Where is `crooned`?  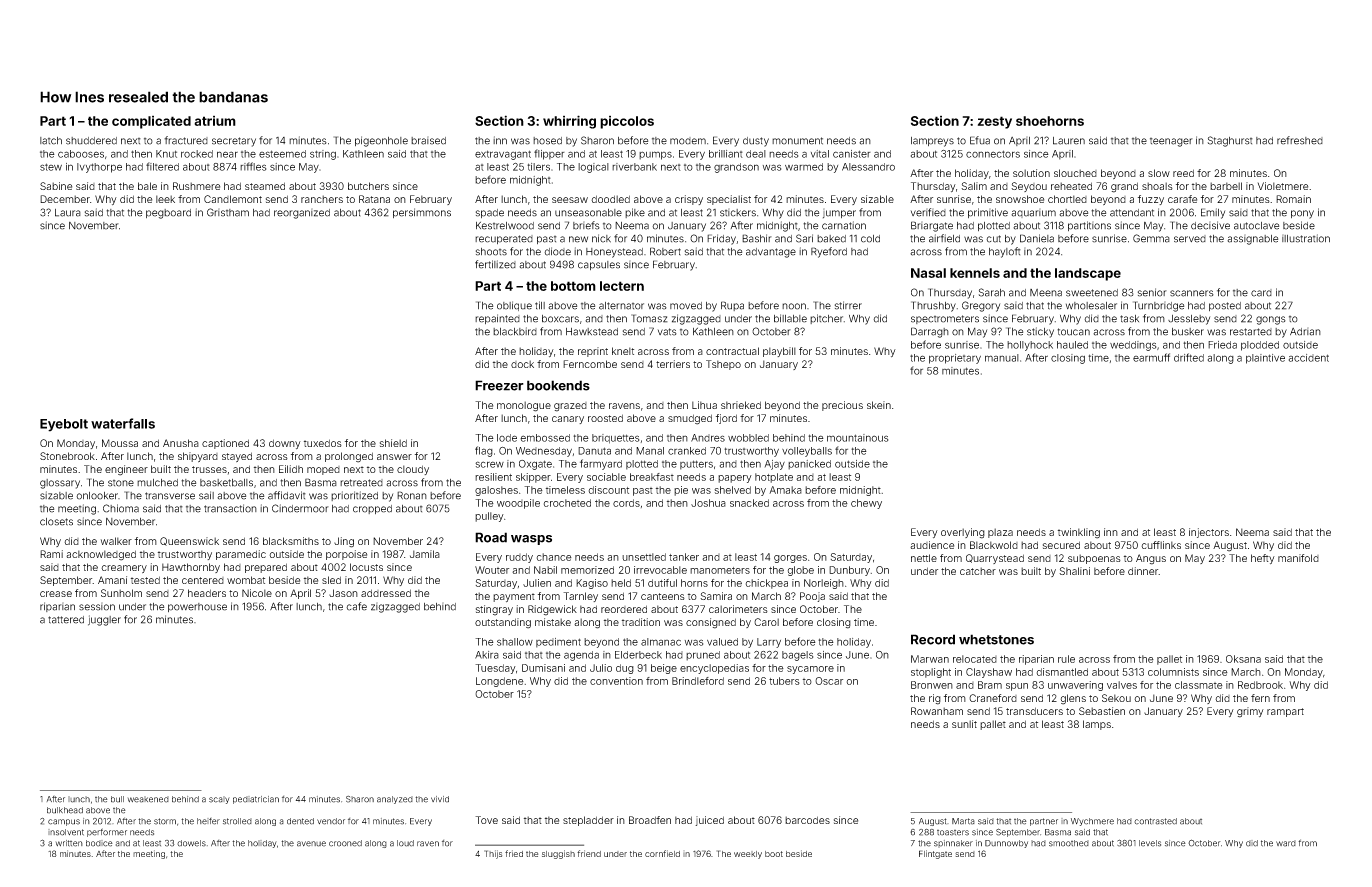 crooned is located at coordinates (345, 843).
